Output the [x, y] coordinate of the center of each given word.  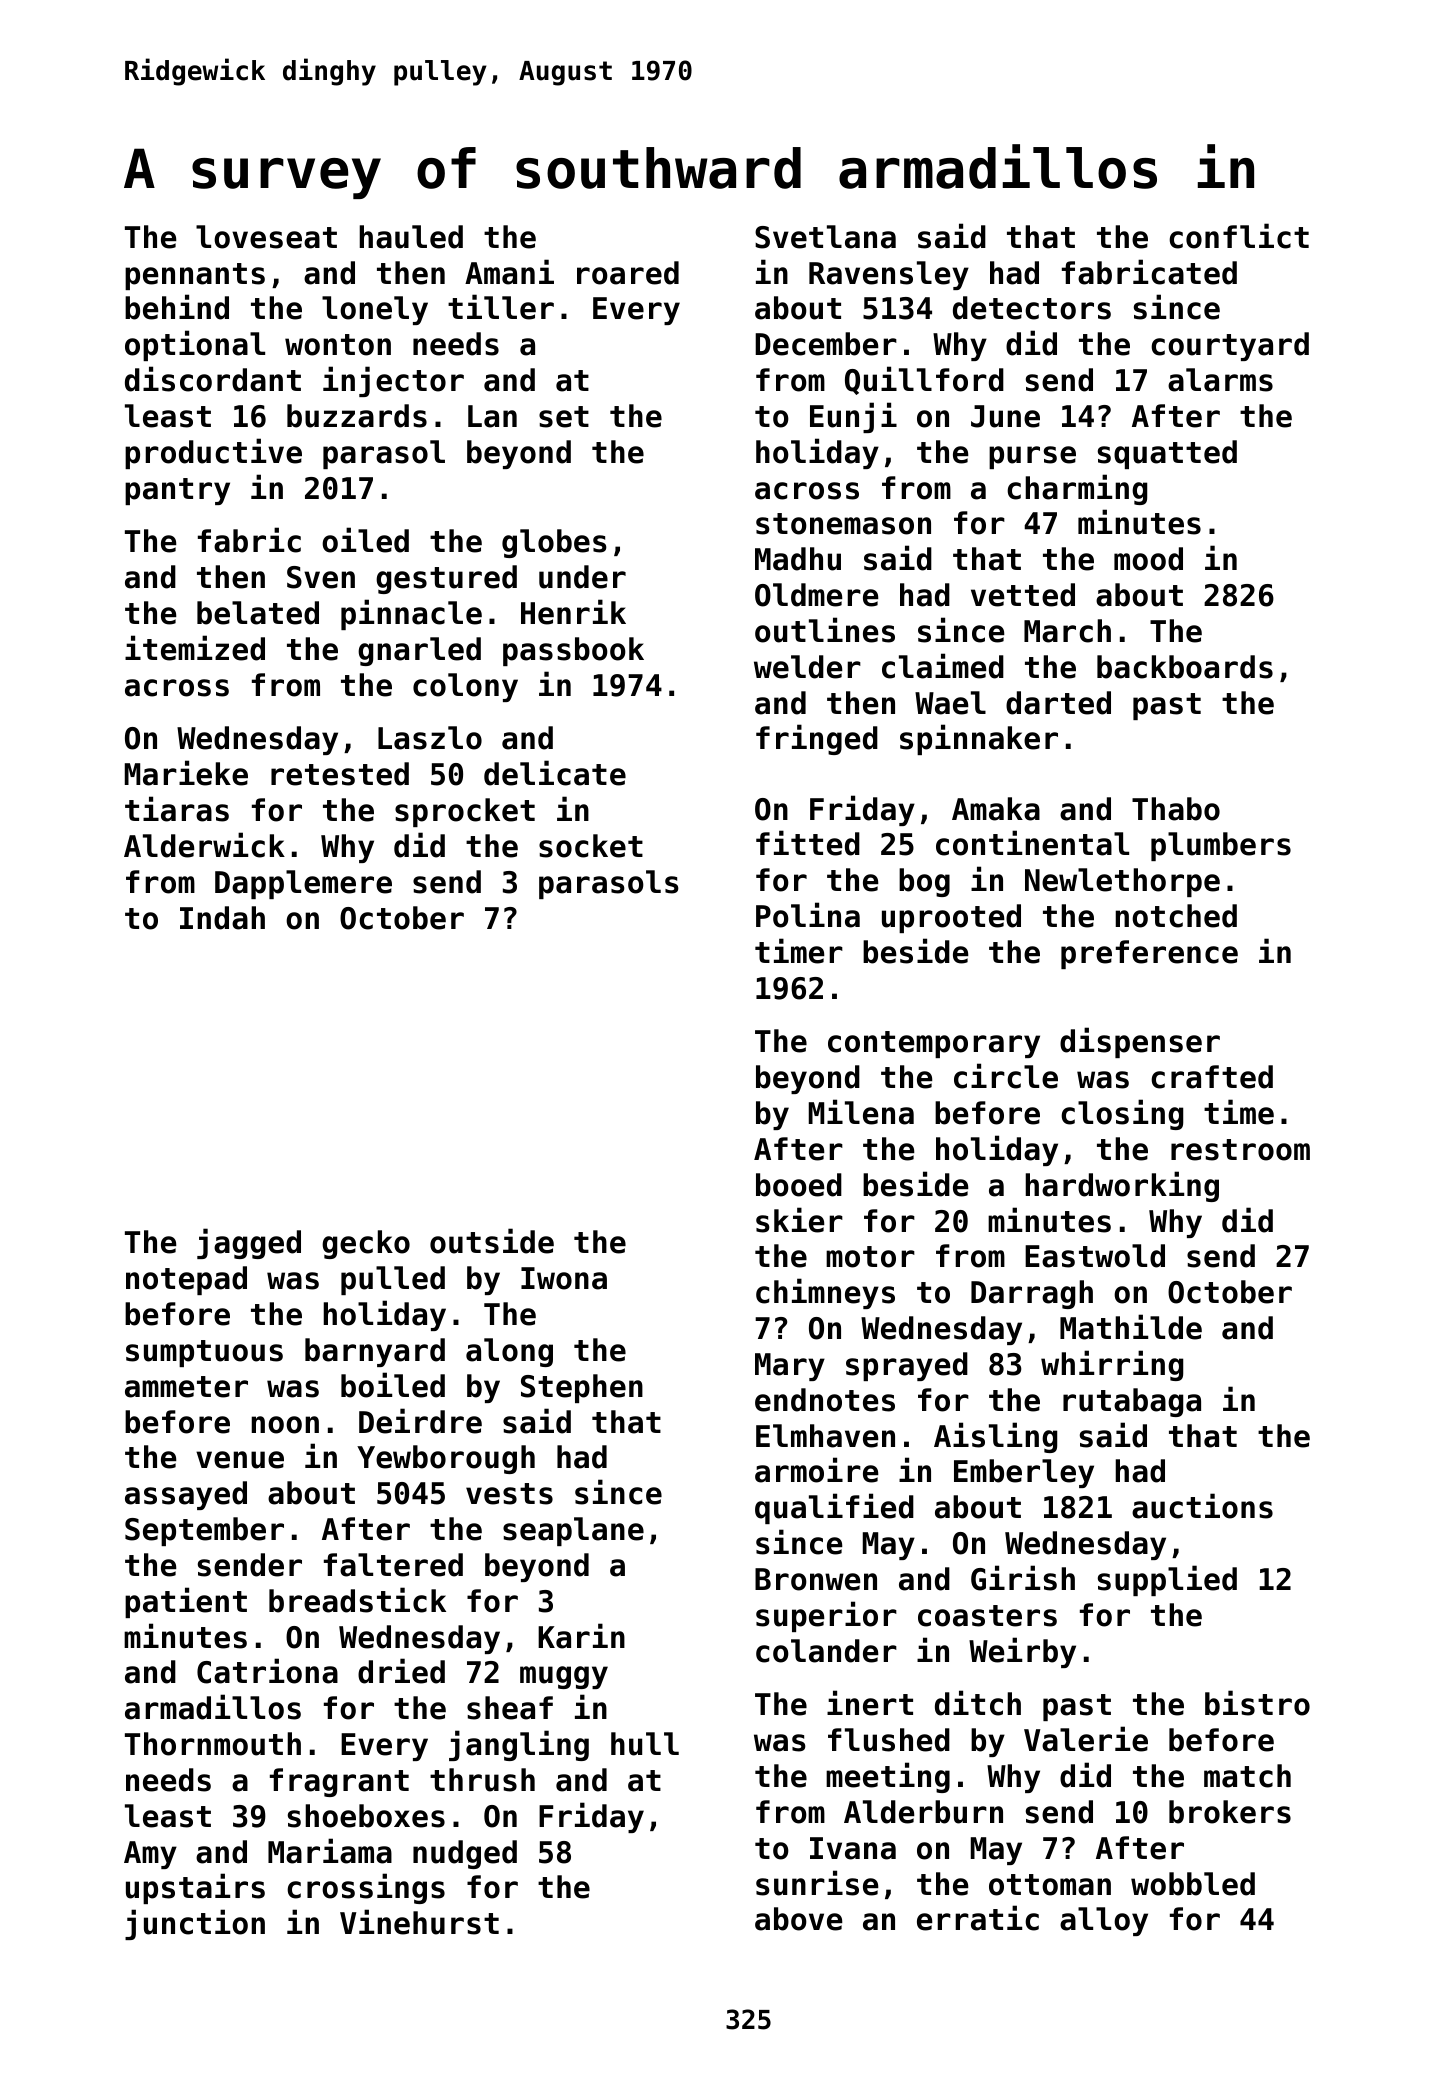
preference [1149, 954]
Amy [150, 1855]
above [799, 1919]
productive [213, 453]
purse [1032, 457]
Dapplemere [303, 884]
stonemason [843, 524]
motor [870, 1257]
